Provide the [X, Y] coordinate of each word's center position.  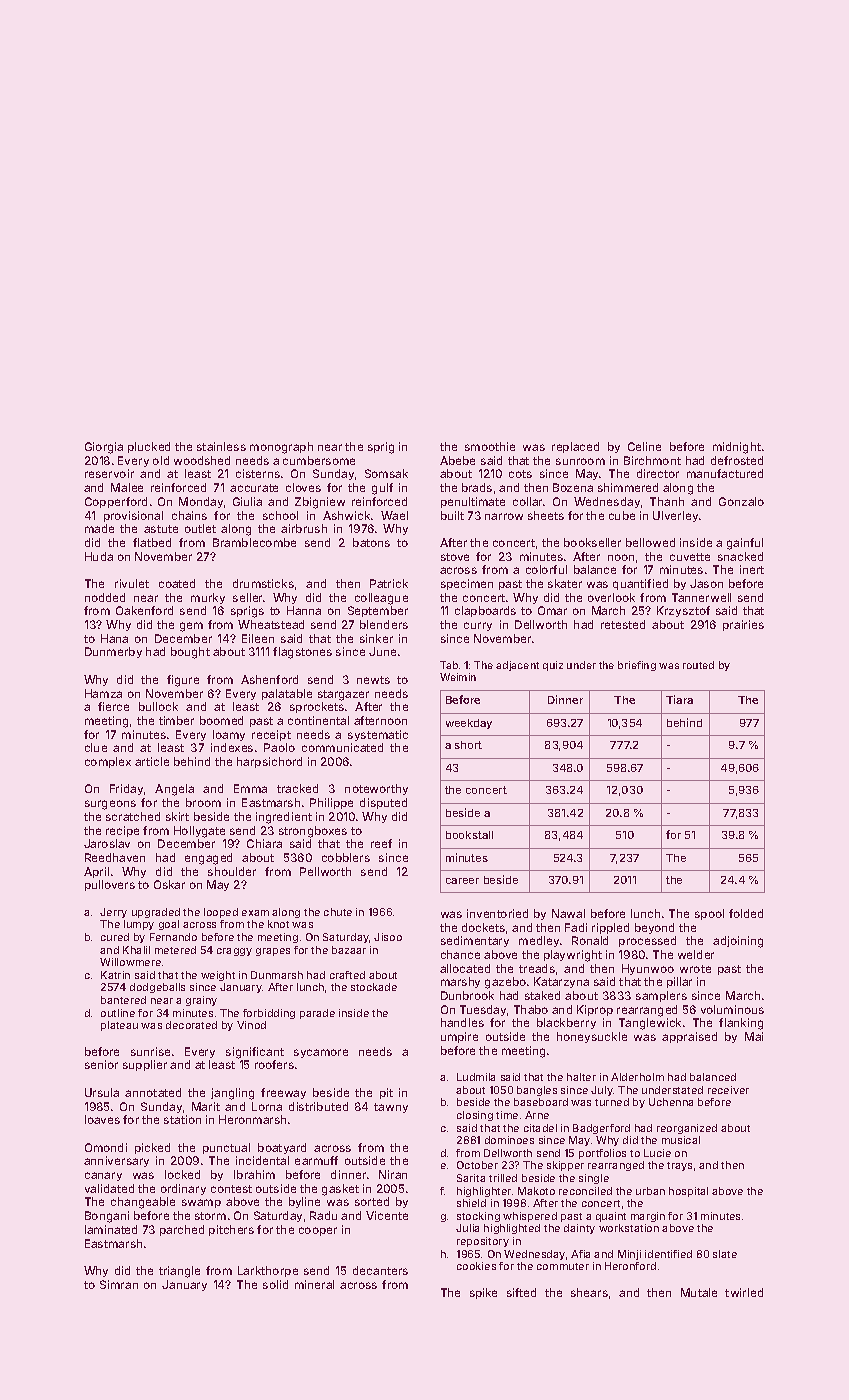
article [152, 761]
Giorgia [104, 448]
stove [455, 557]
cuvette [690, 557]
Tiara [679, 699]
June [382, 651]
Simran [119, 1284]
